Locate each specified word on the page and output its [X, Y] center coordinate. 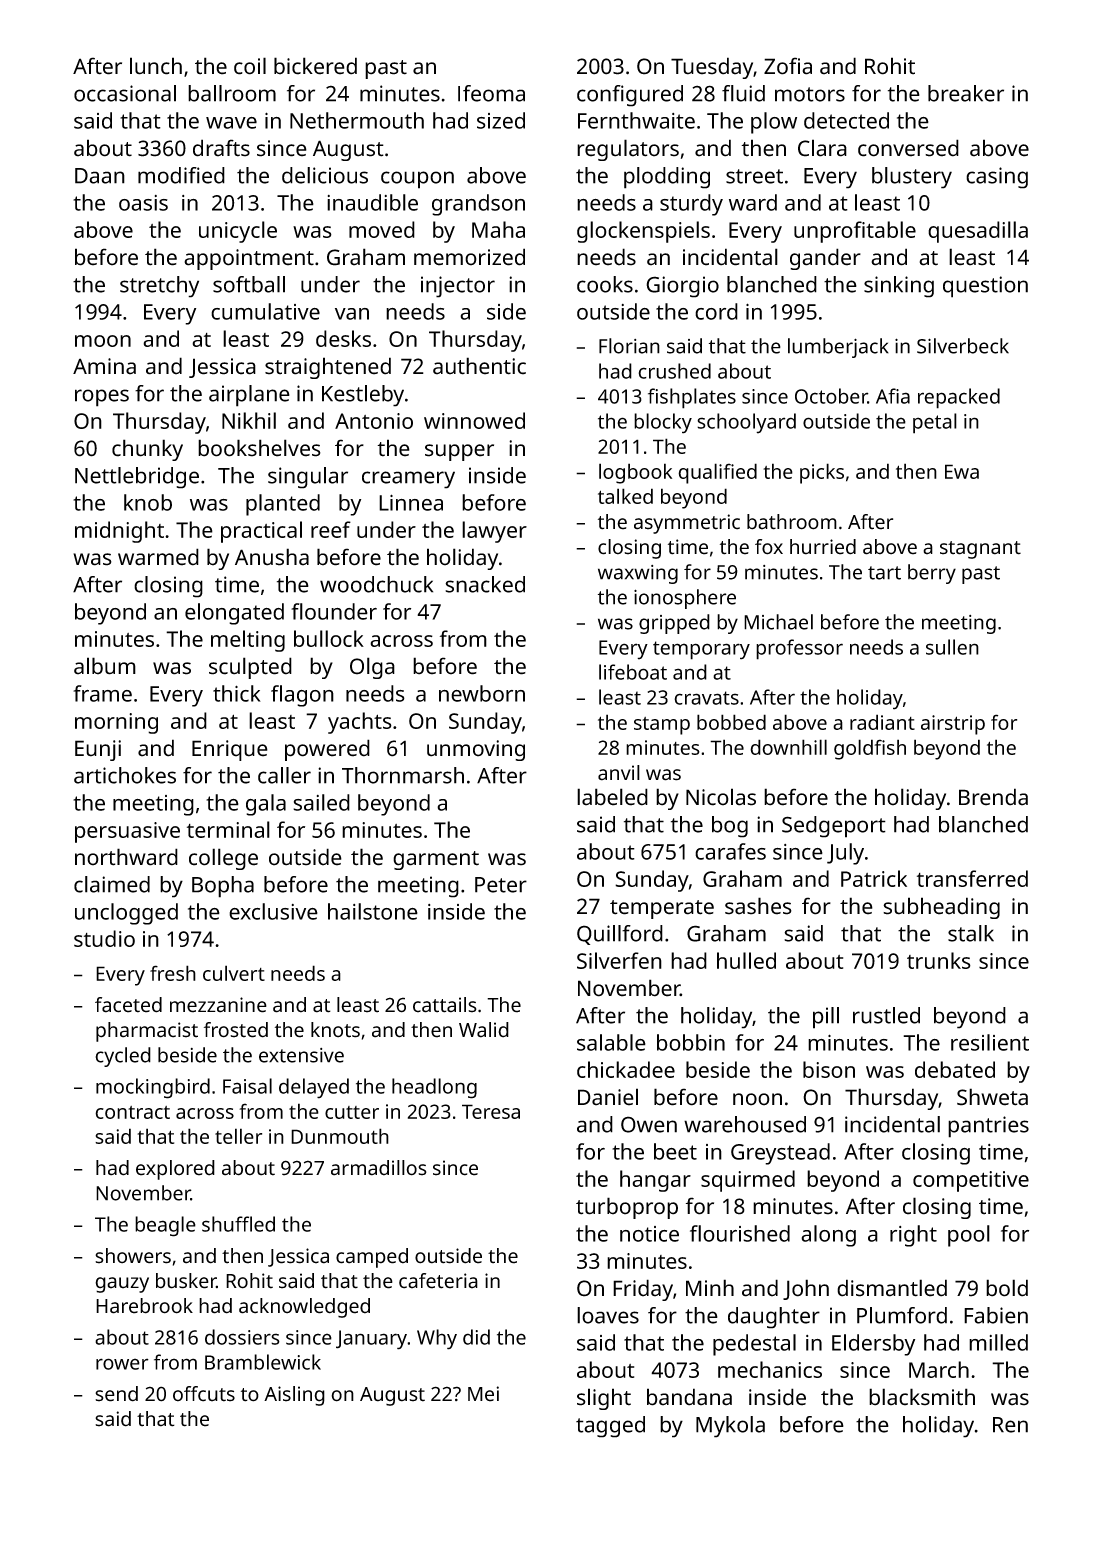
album [105, 666]
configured [630, 96]
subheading [941, 908]
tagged [610, 1427]
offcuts [204, 1394]
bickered [315, 66]
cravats [706, 698]
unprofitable [855, 232]
